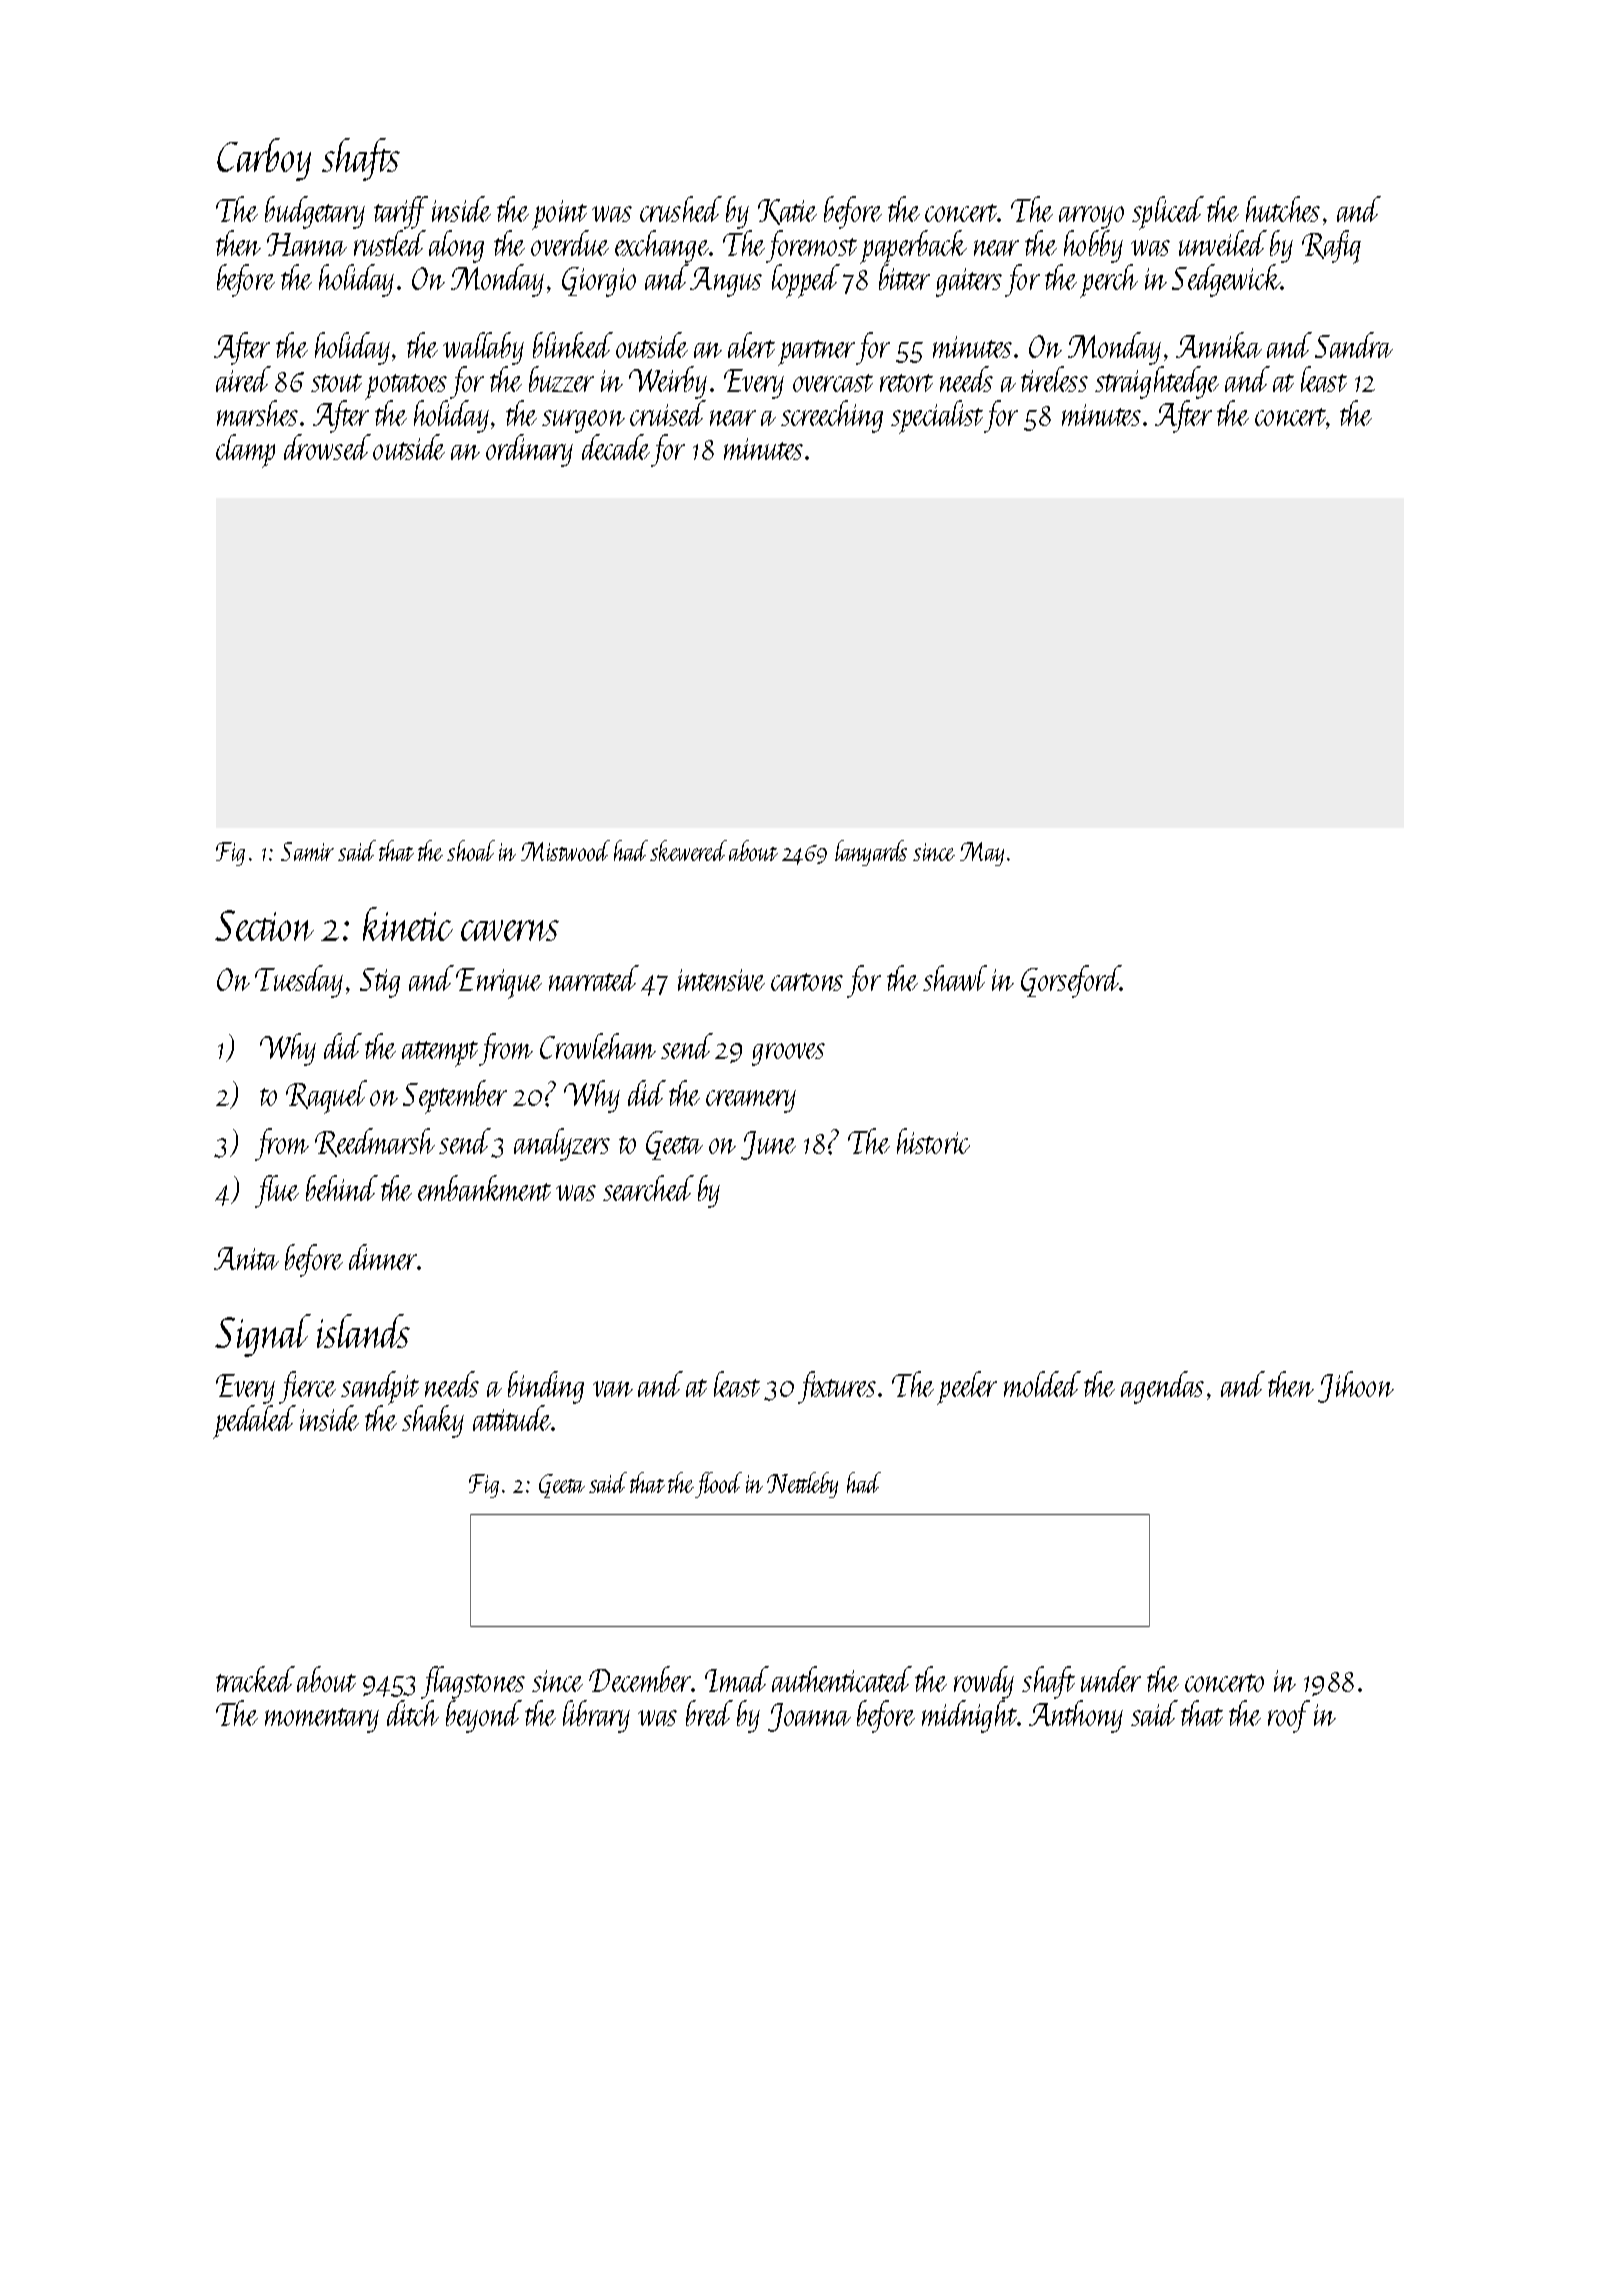  I want to click on tracked, so click(255, 1679).
